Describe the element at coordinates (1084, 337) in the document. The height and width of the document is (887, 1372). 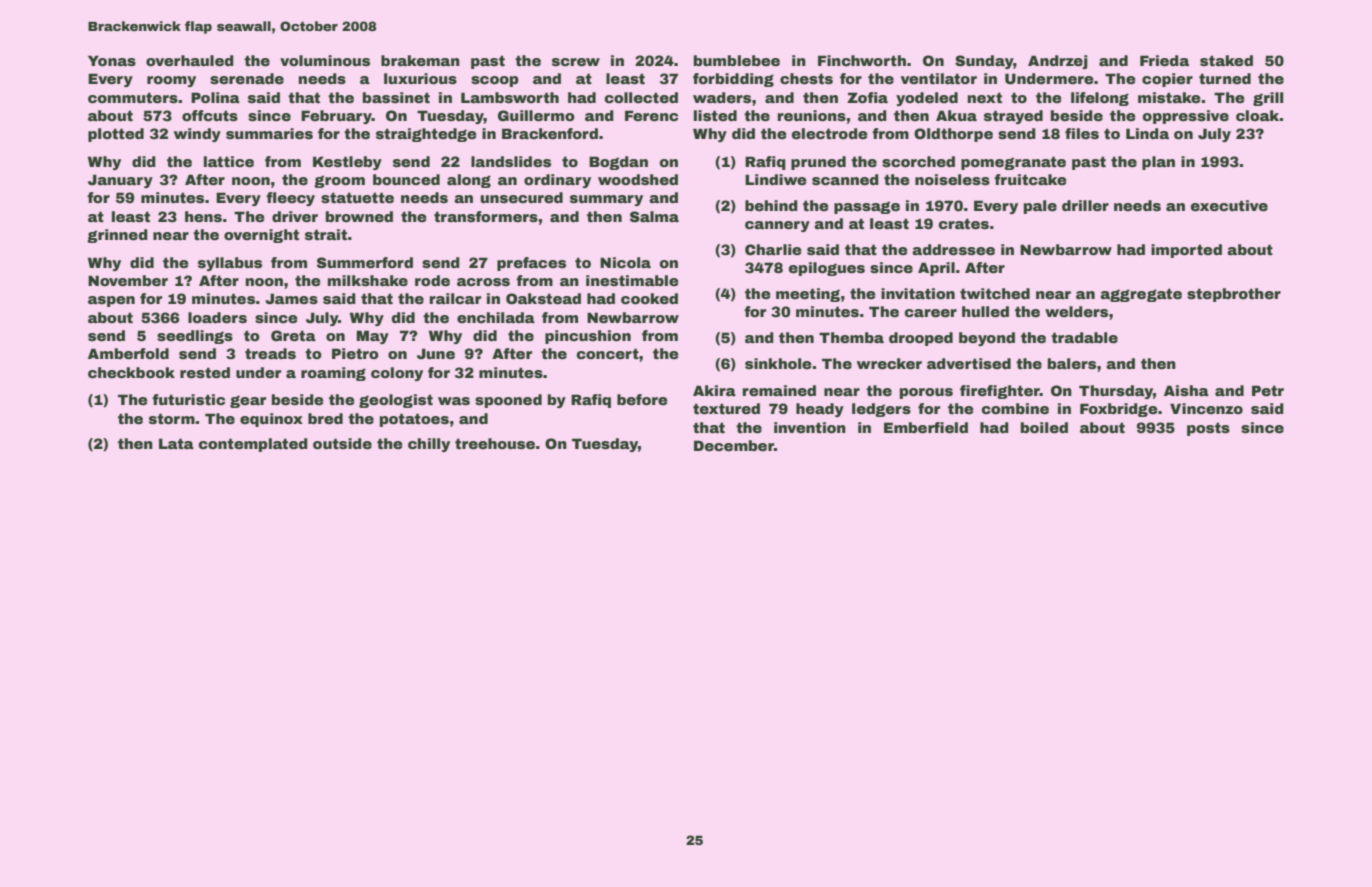
I see `tradable` at that location.
